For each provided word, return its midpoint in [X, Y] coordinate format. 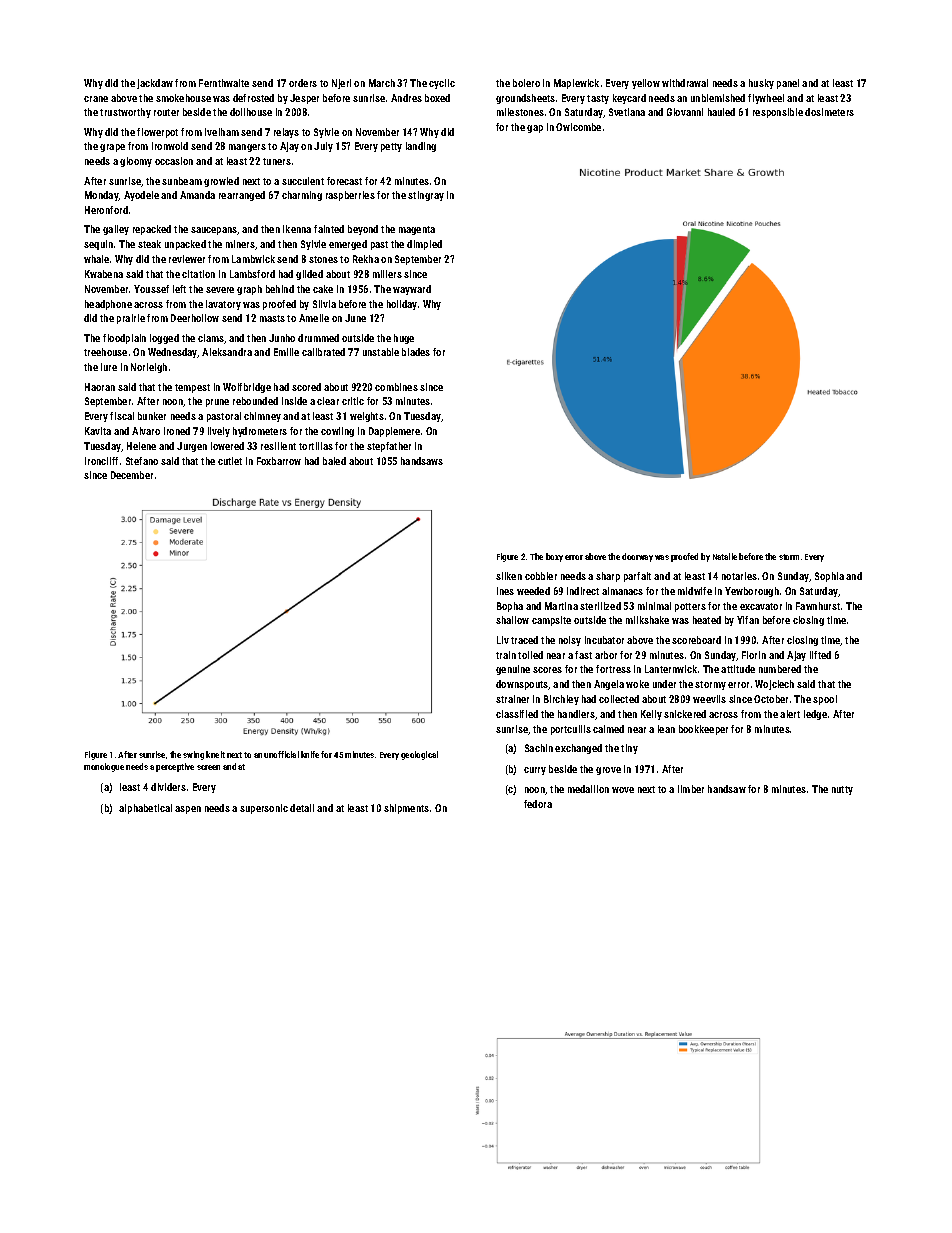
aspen [188, 810]
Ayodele [141, 196]
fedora [538, 804]
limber [691, 789]
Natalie [725, 556]
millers [387, 274]
